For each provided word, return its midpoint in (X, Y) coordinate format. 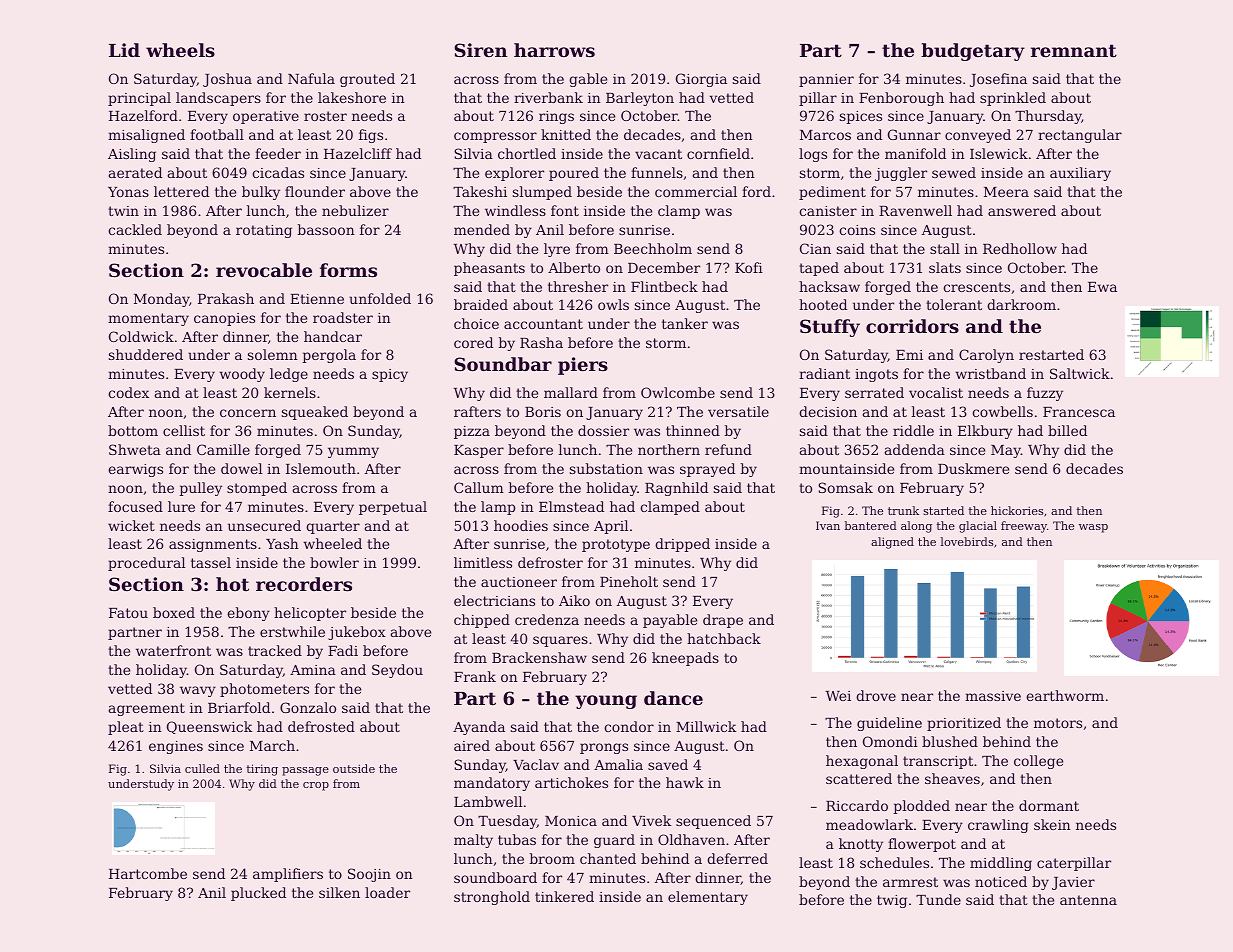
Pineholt (629, 581)
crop (316, 786)
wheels (180, 50)
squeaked (315, 413)
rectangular (1080, 136)
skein (1052, 824)
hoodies (521, 525)
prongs (604, 748)
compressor (495, 137)
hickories (1017, 510)
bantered (870, 525)
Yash (282, 543)
